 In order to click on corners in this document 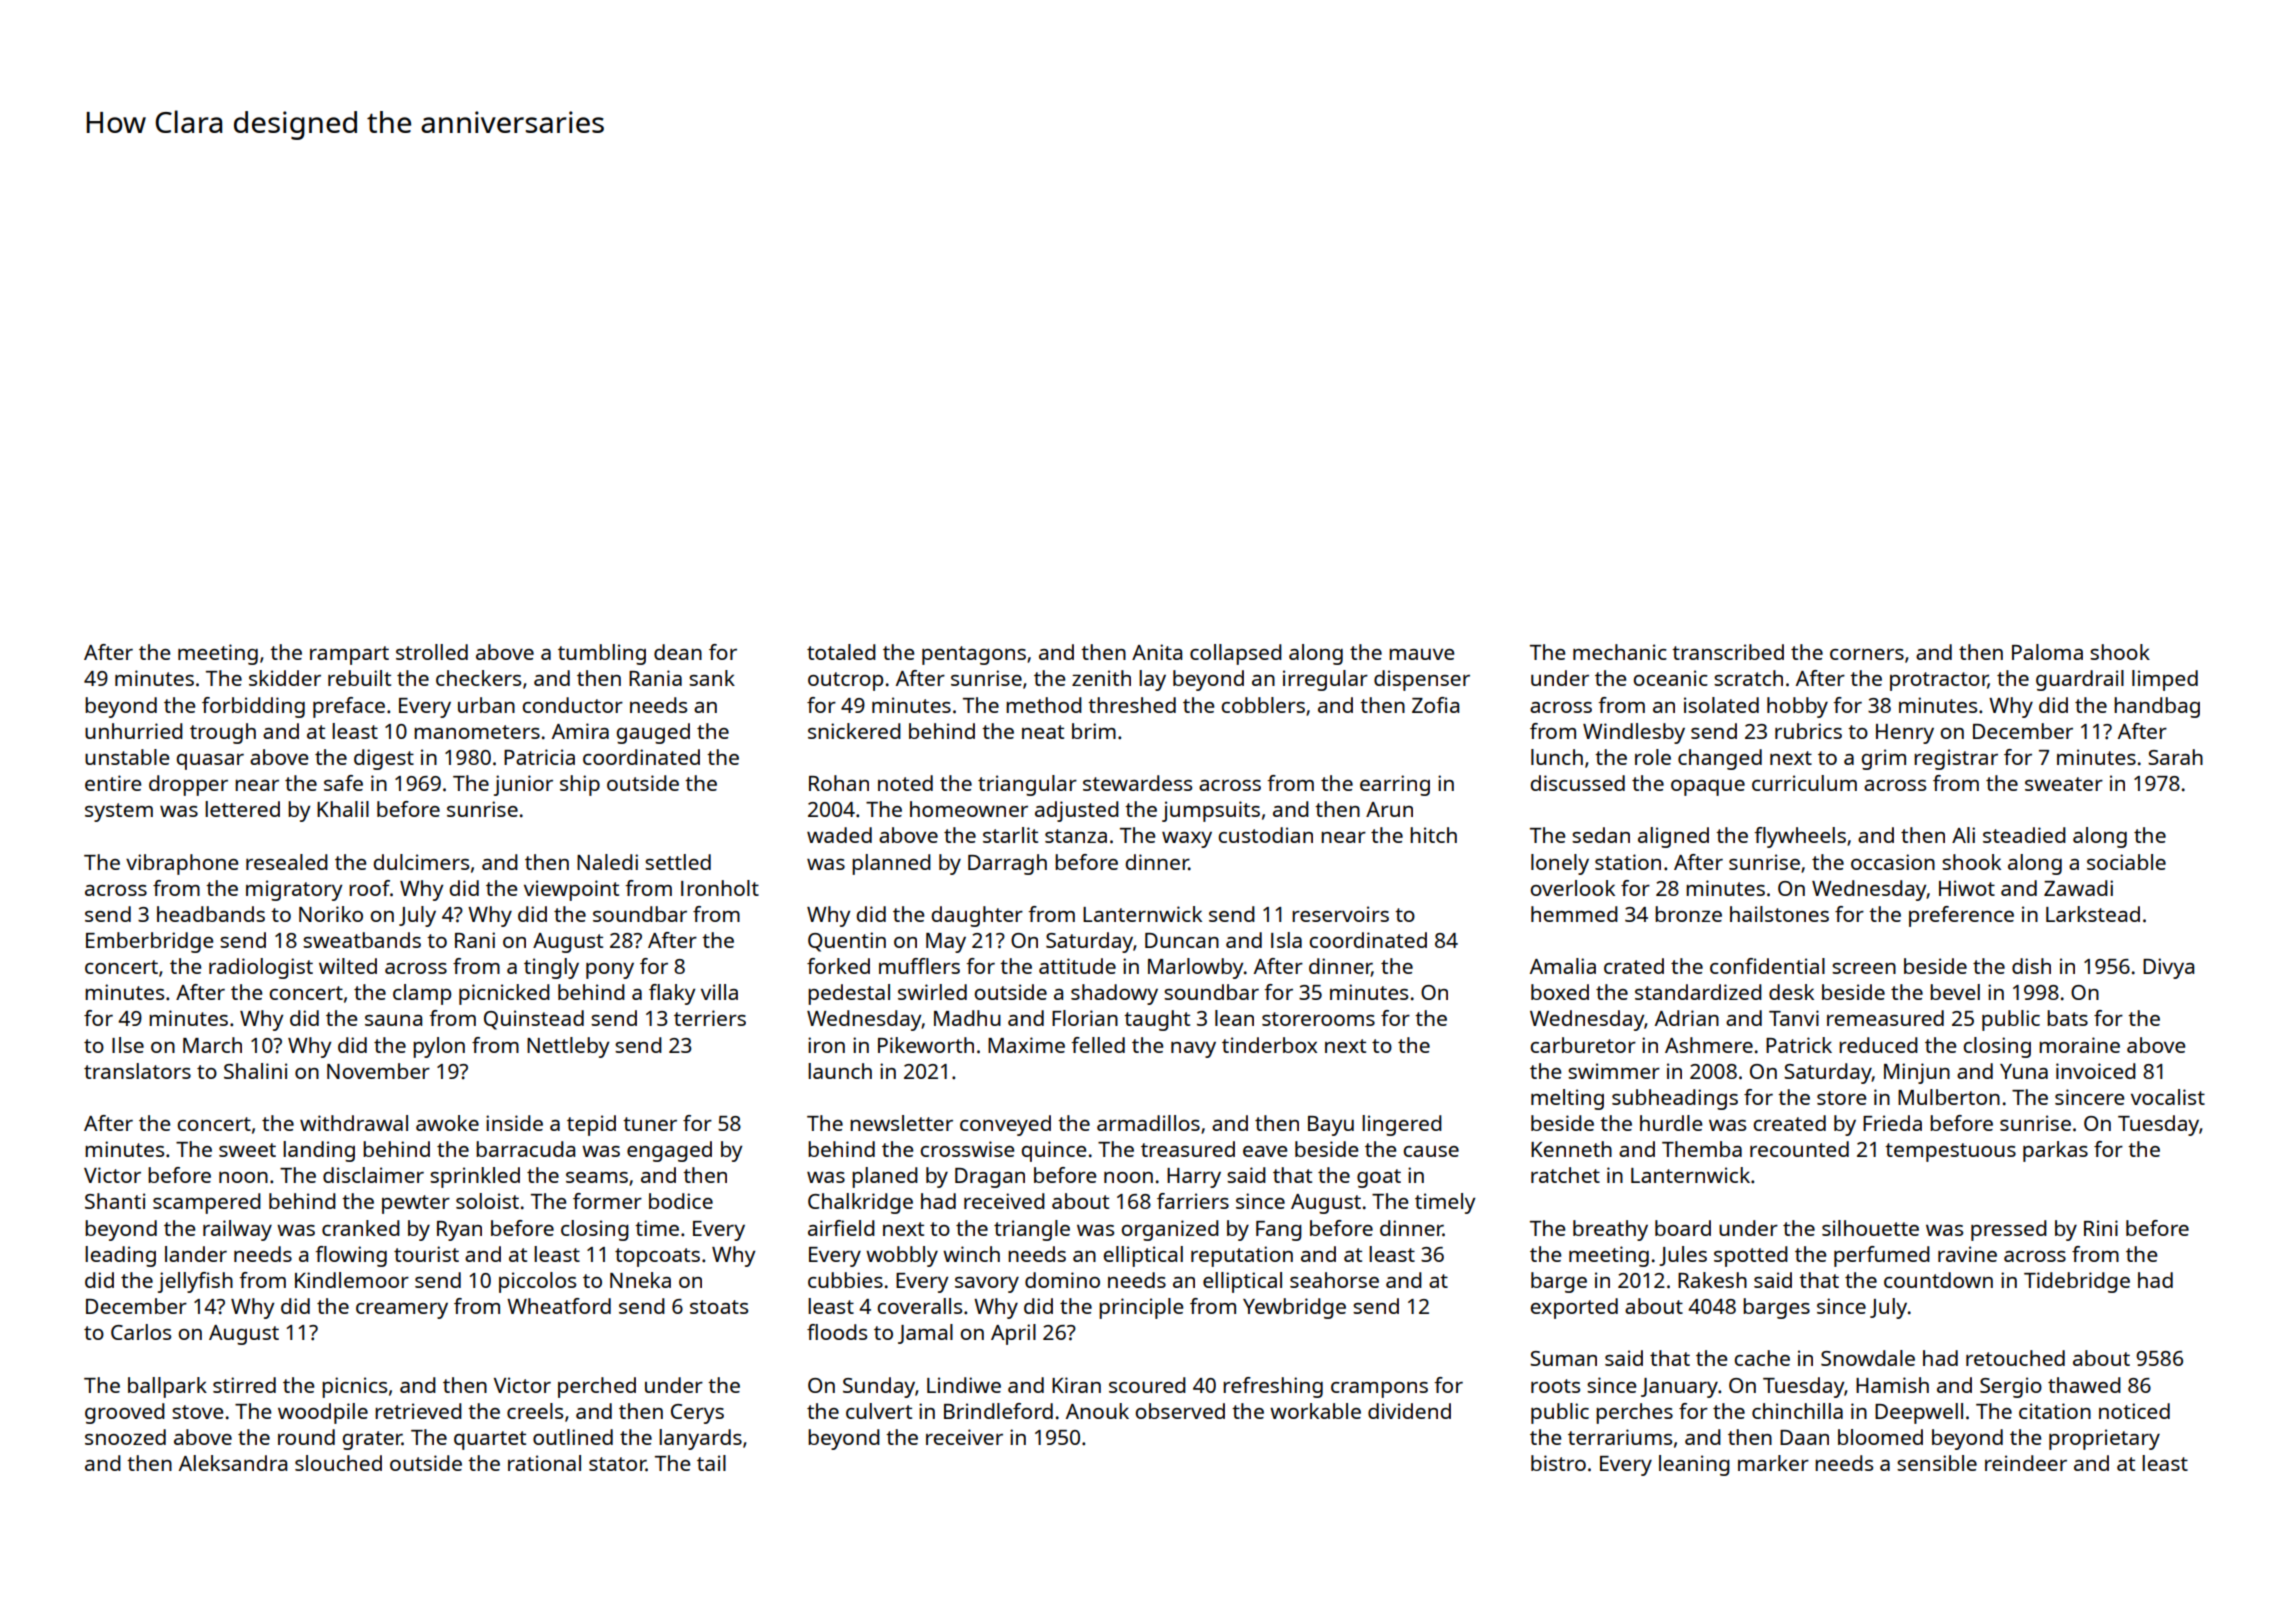, I will do `click(1867, 654)`.
